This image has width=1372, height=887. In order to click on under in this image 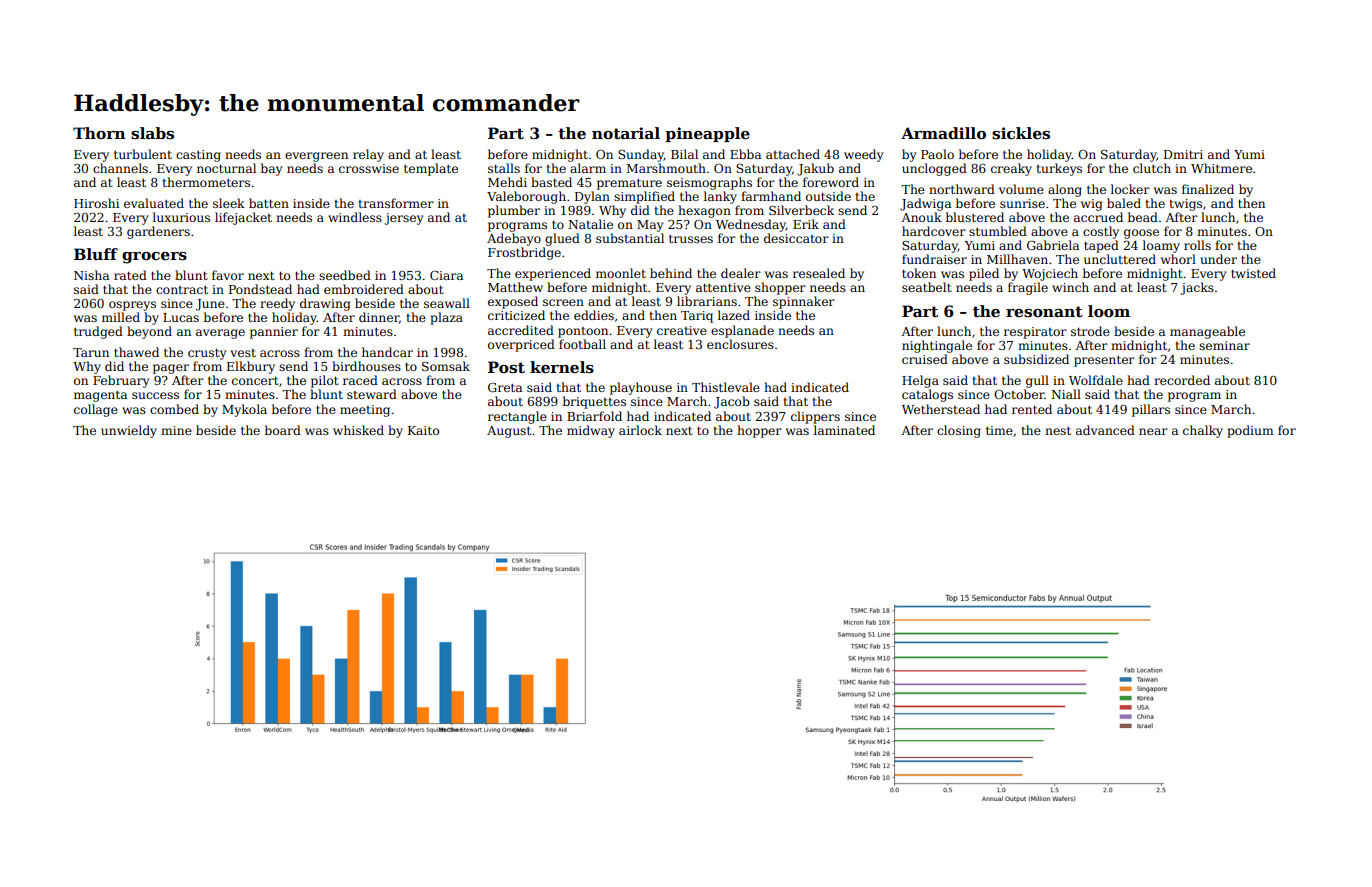, I will do `click(1218, 259)`.
